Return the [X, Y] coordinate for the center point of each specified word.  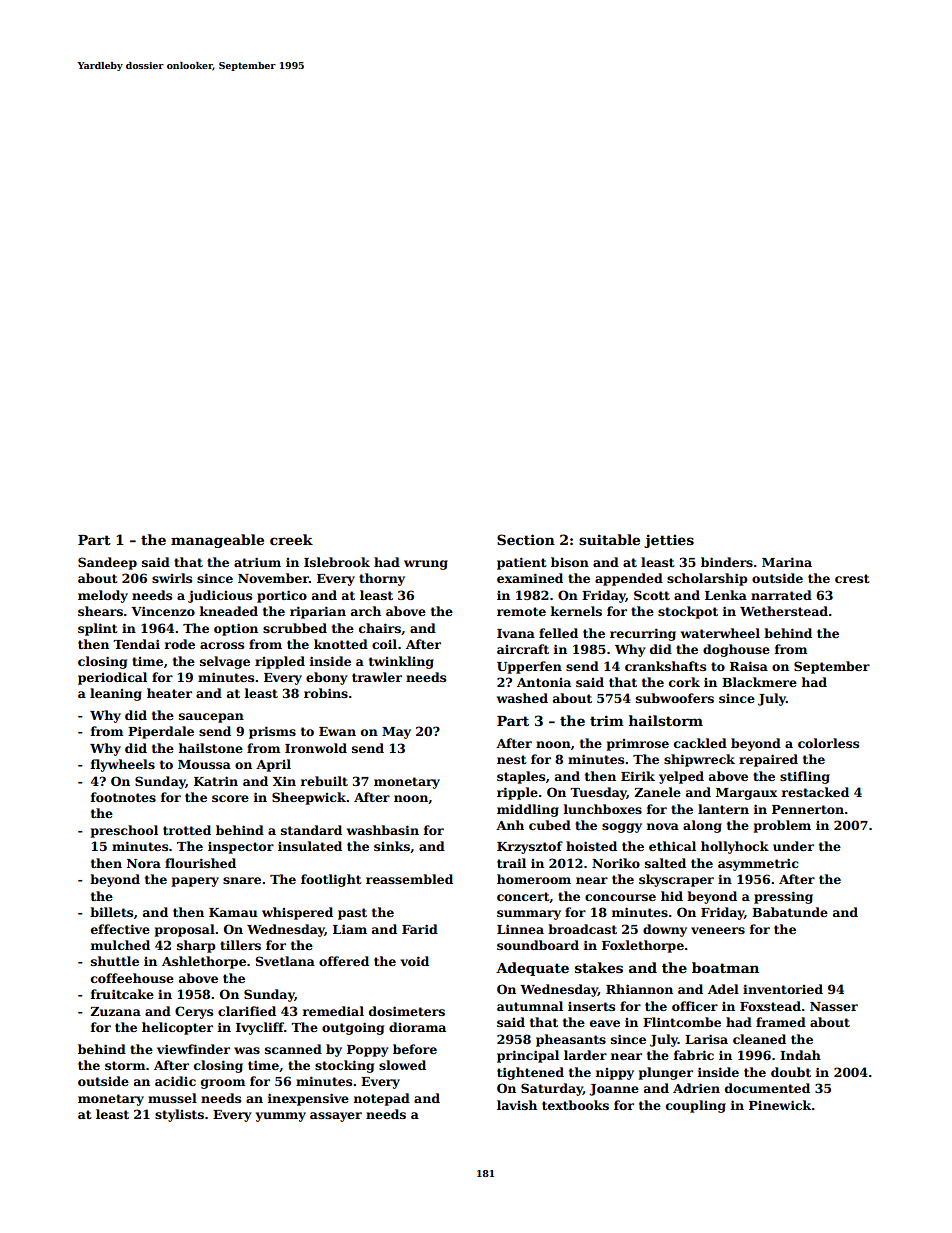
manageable [217, 541]
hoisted [591, 846]
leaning [116, 694]
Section [526, 539]
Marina [787, 562]
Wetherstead [784, 611]
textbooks [575, 1105]
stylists [179, 1115]
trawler [377, 677]
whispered [297, 913]
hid [672, 896]
